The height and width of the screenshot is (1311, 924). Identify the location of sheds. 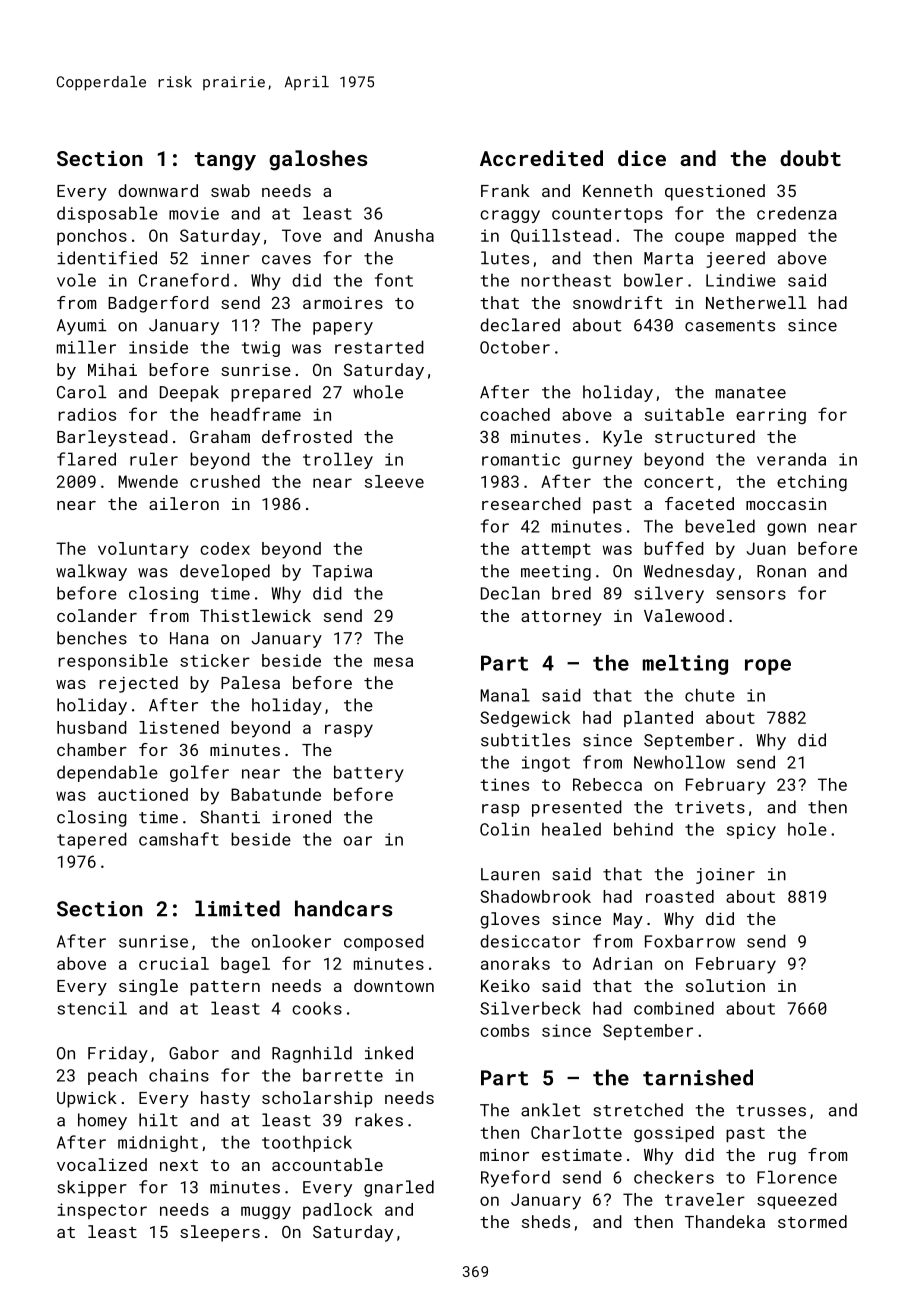
(546, 1221).
